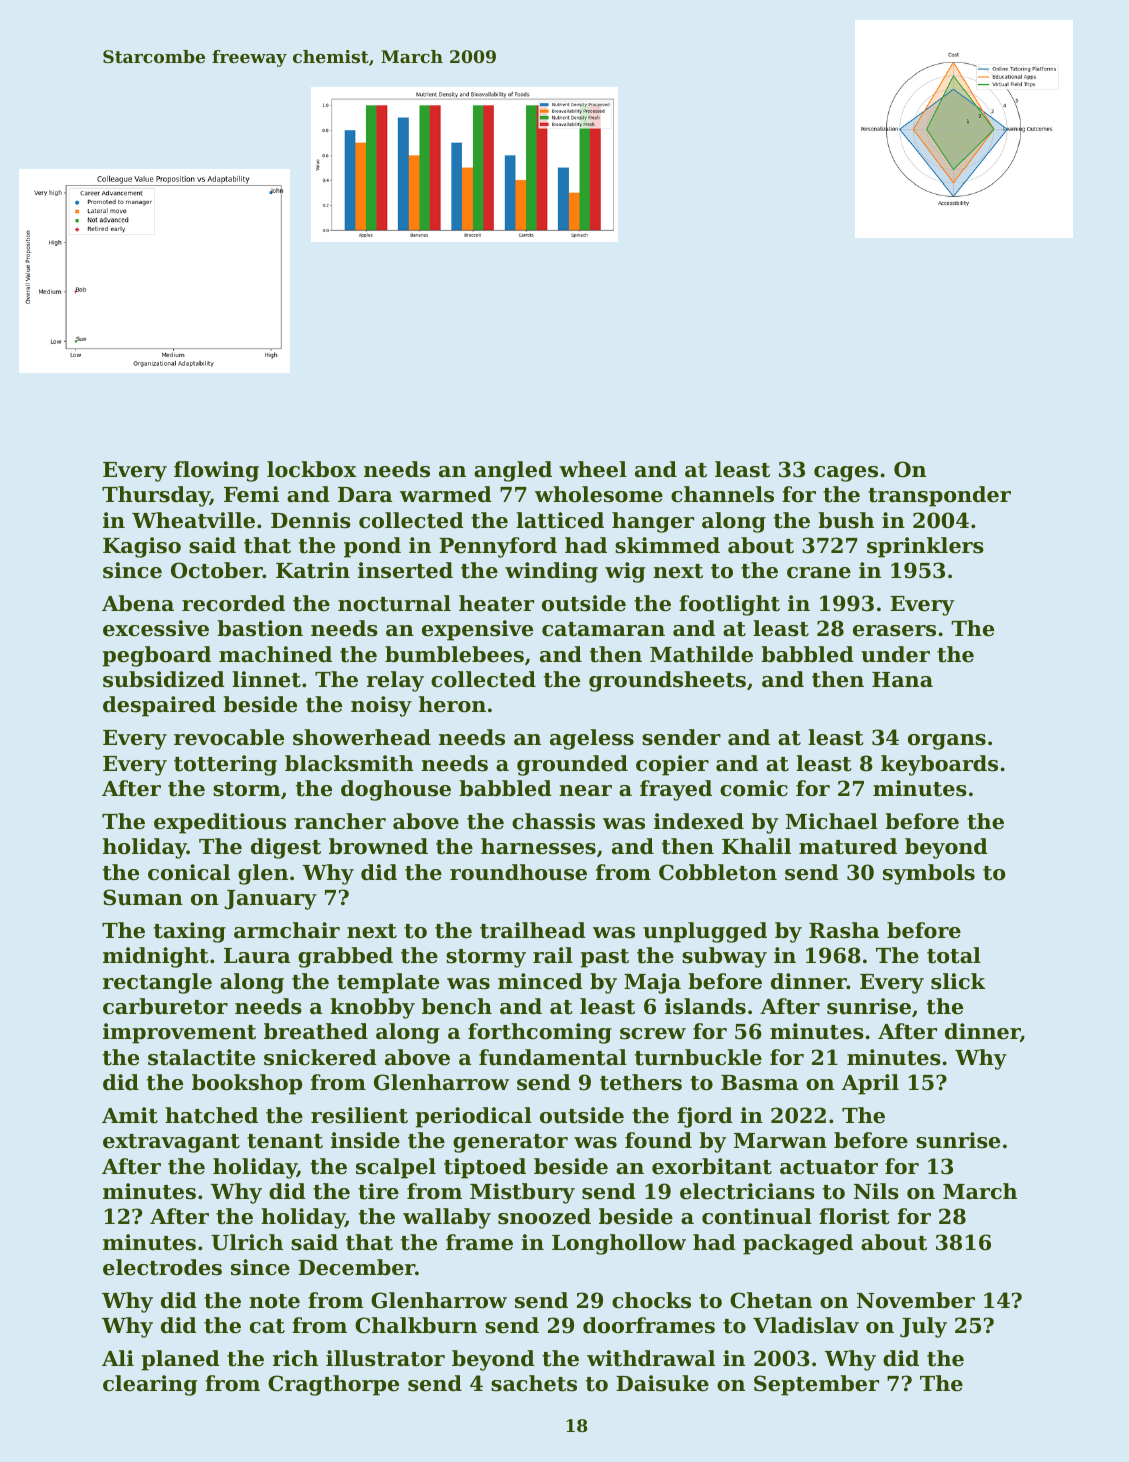 Image resolution: width=1129 pixels, height=1462 pixels. What do you see at coordinates (672, 765) in the screenshot?
I see `copier` at bounding box center [672, 765].
